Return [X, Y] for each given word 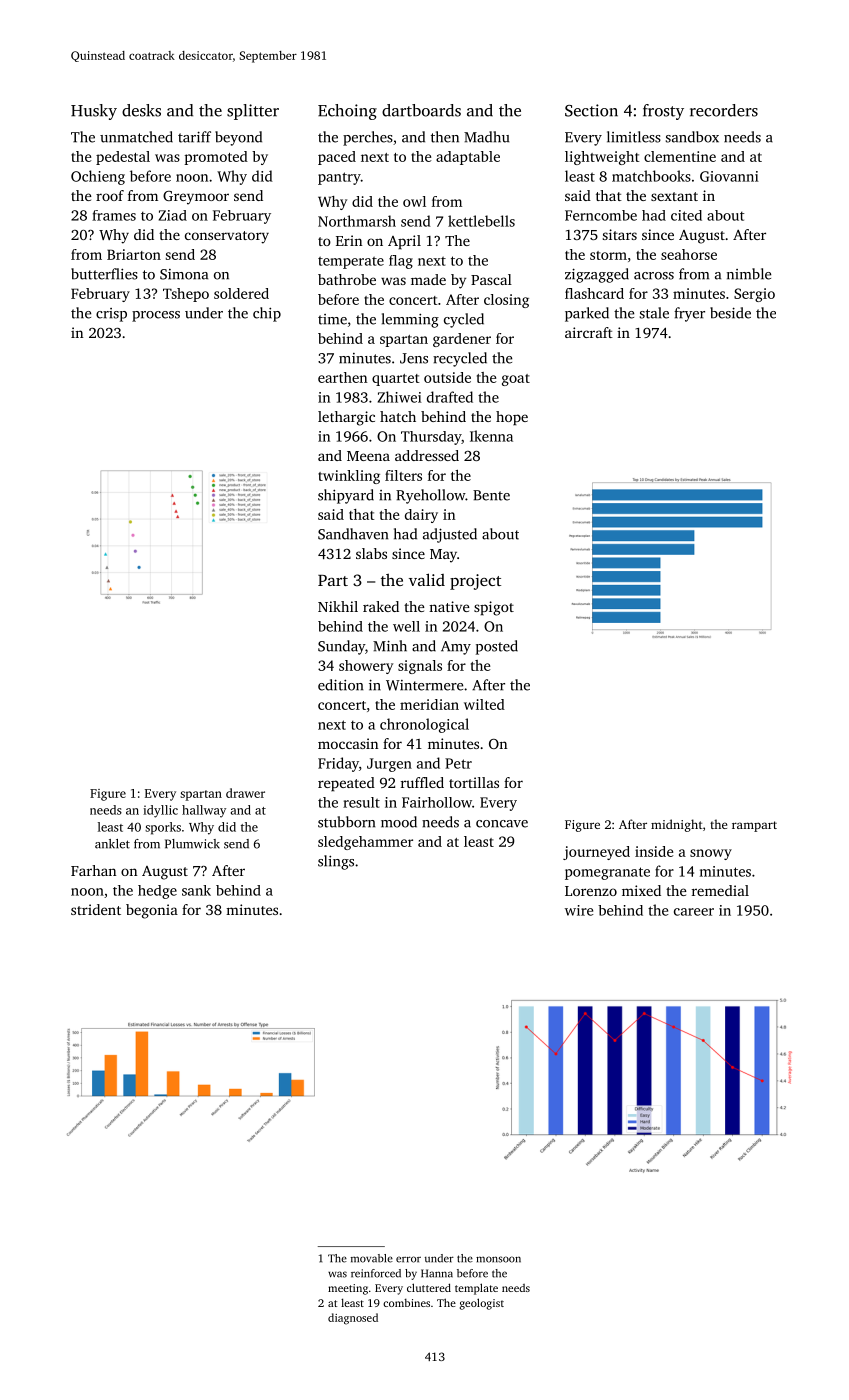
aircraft [589, 332]
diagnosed [353, 1319]
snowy [711, 854]
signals [420, 667]
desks [141, 110]
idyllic [160, 811]
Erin [349, 240]
